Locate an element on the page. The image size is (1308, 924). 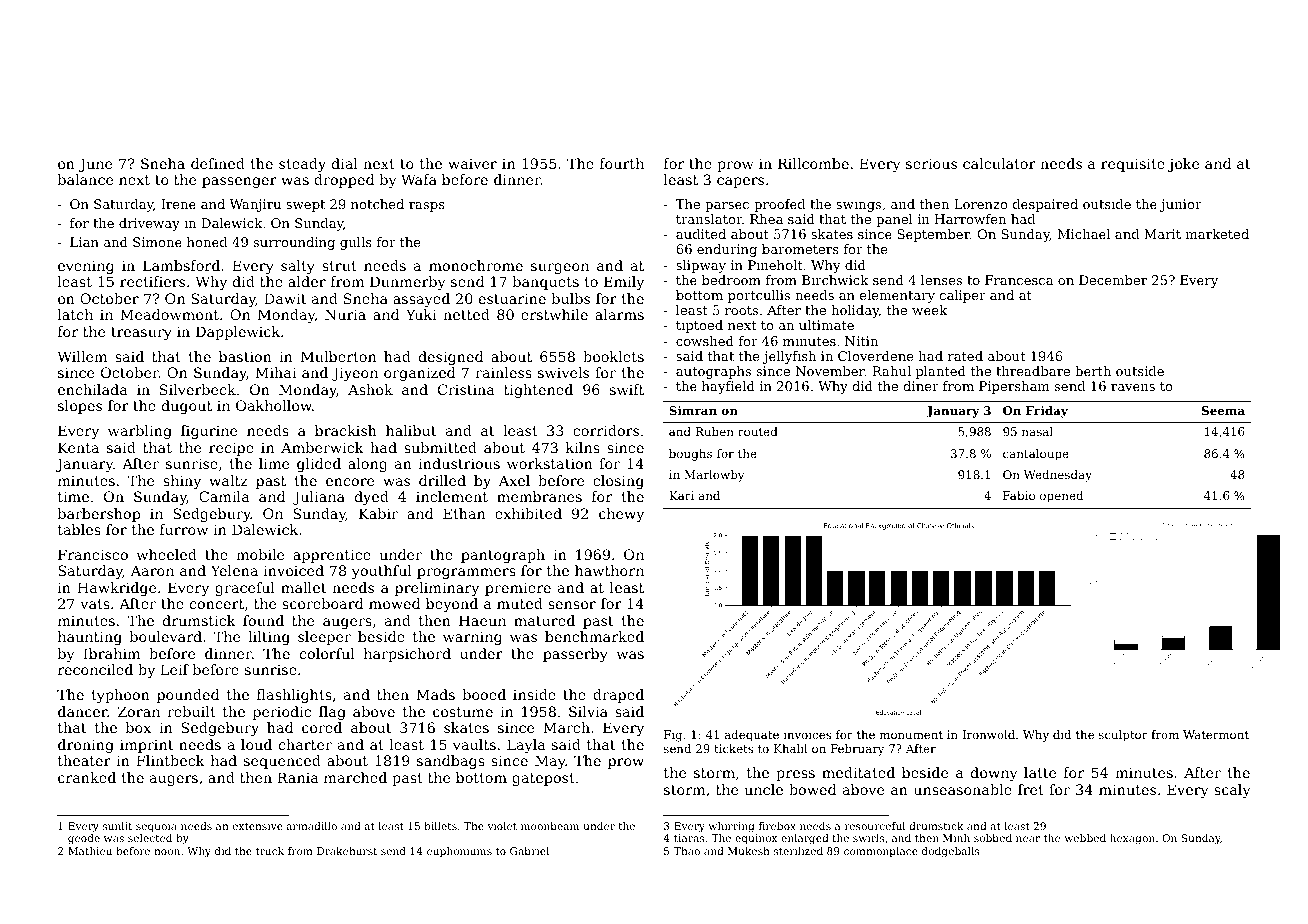
Meadowmont is located at coordinates (169, 314).
